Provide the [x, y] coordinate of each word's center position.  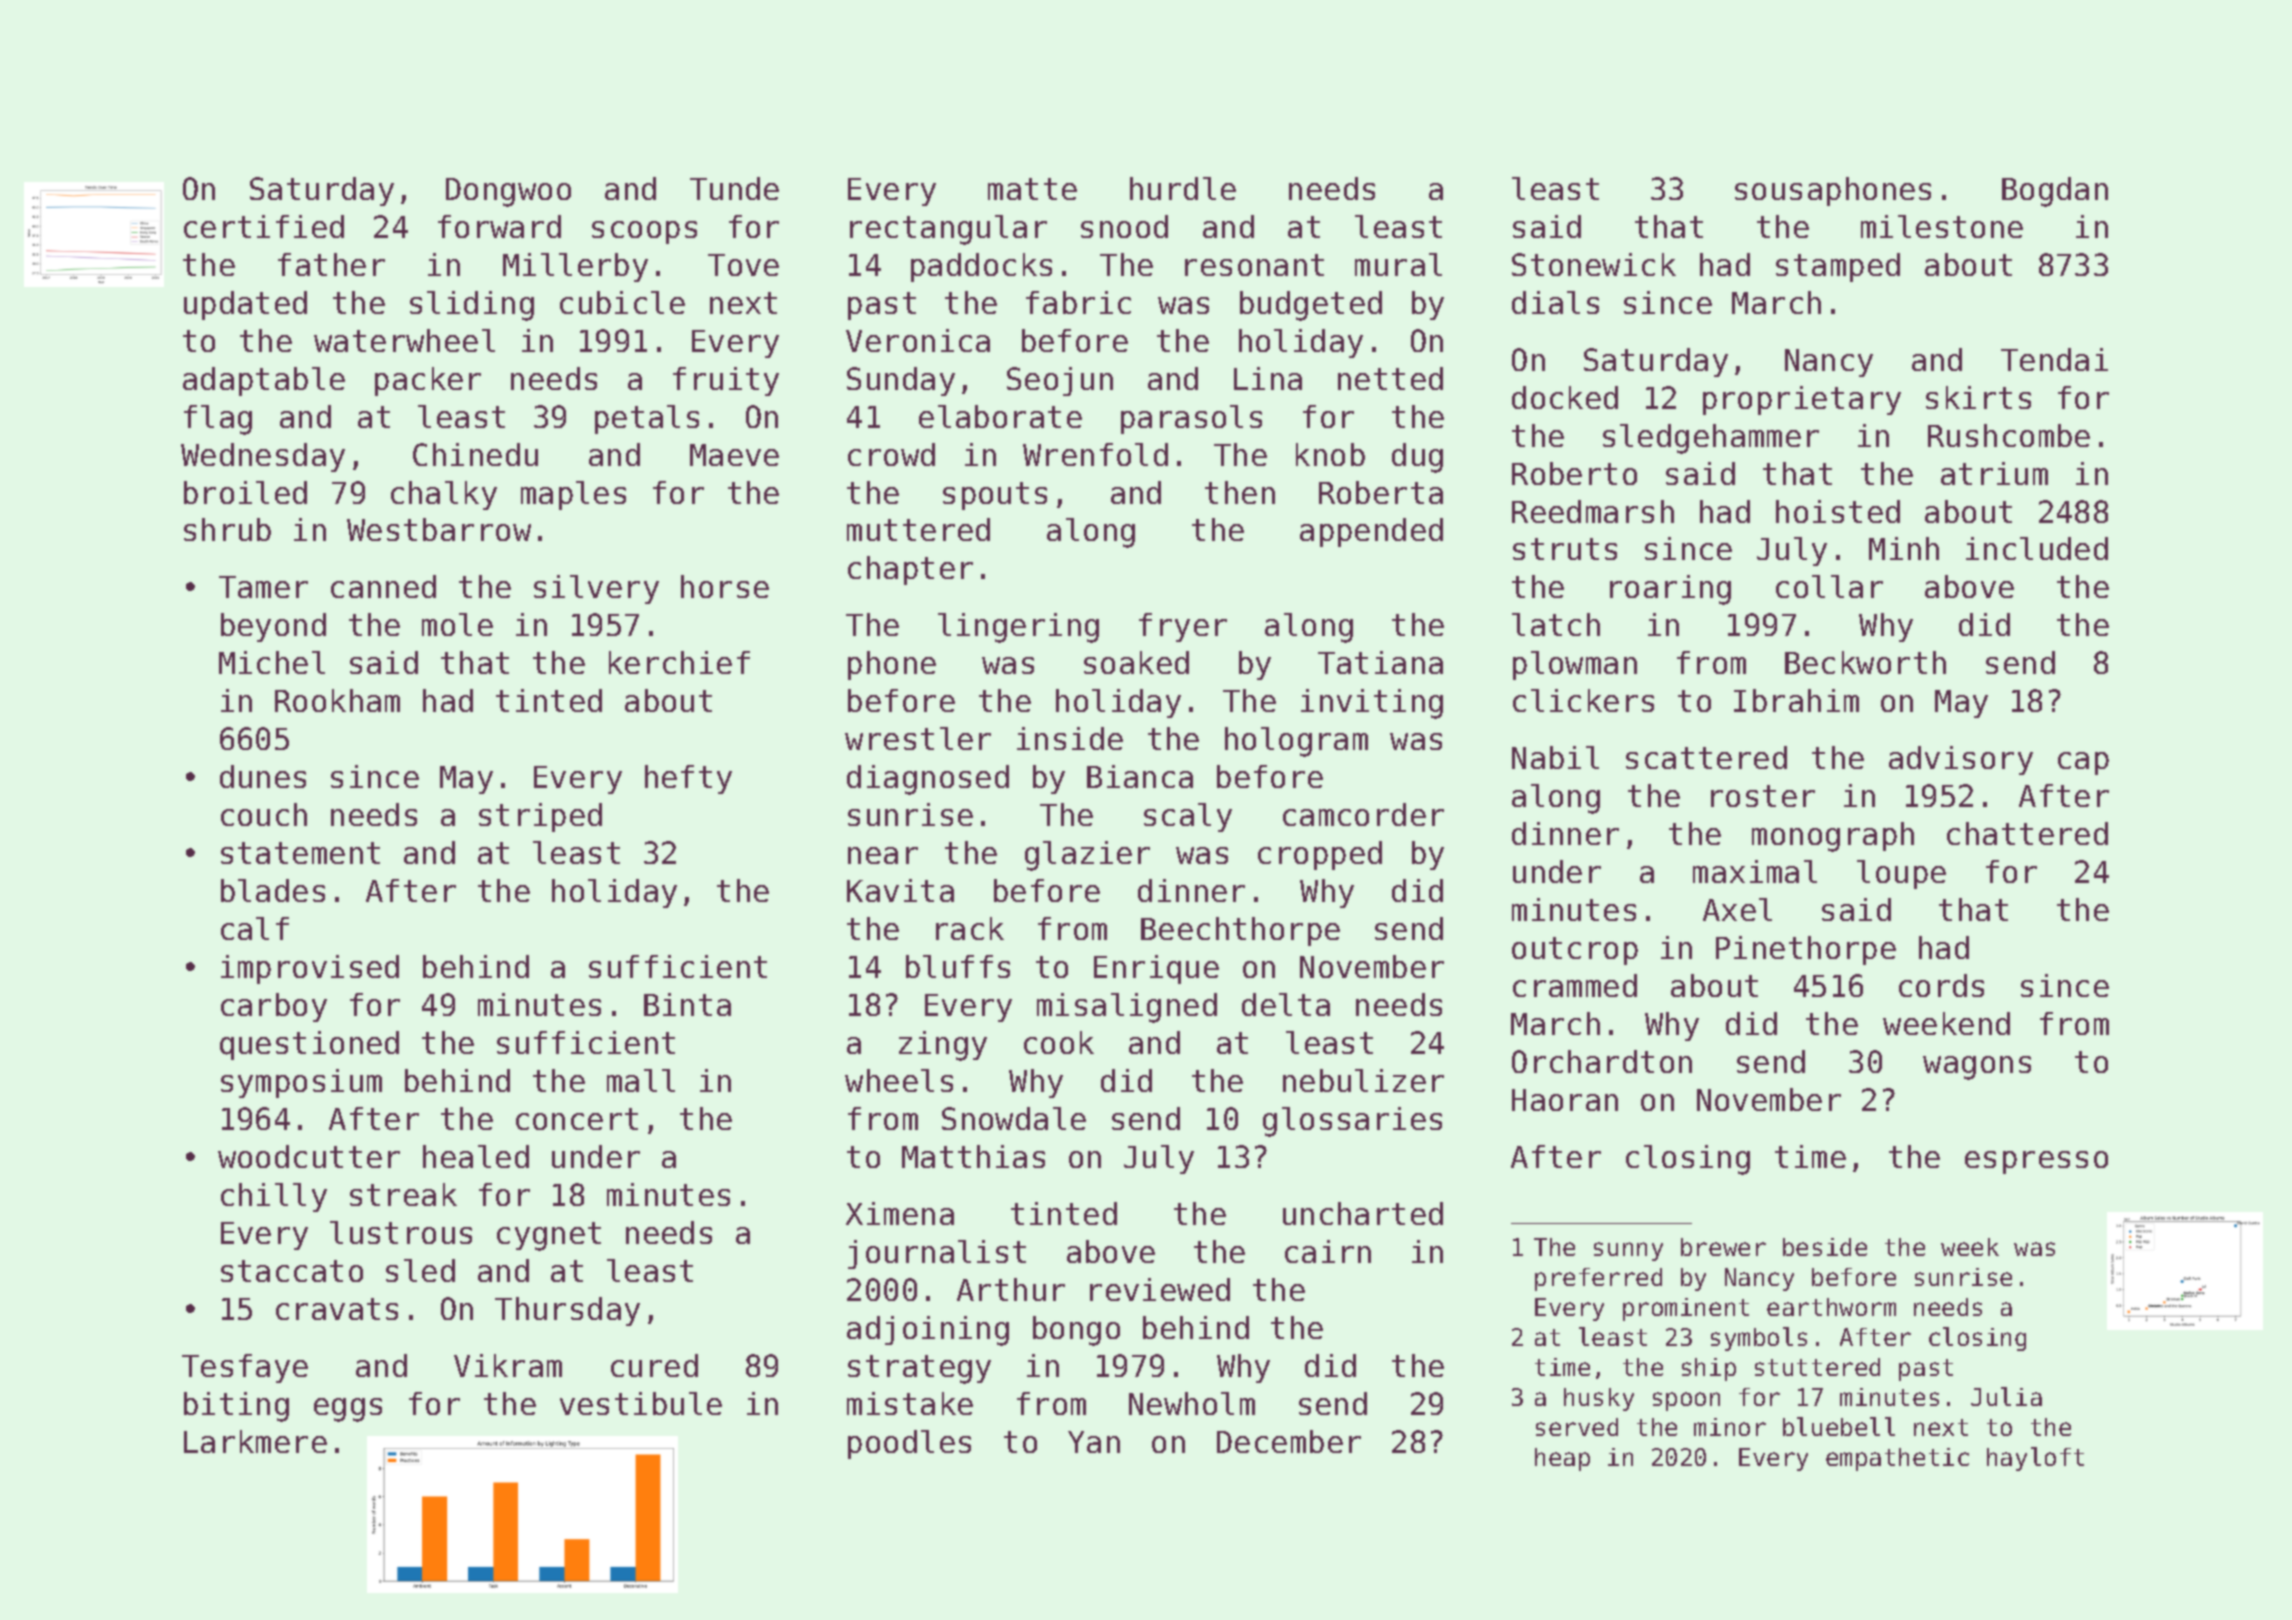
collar [1829, 586]
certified [264, 226]
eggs [348, 1410]
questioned [309, 1045]
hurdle [1183, 188]
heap [1562, 1459]
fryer [1183, 627]
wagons [1977, 1068]
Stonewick [1594, 264]
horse [725, 586]
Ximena [900, 1213]
